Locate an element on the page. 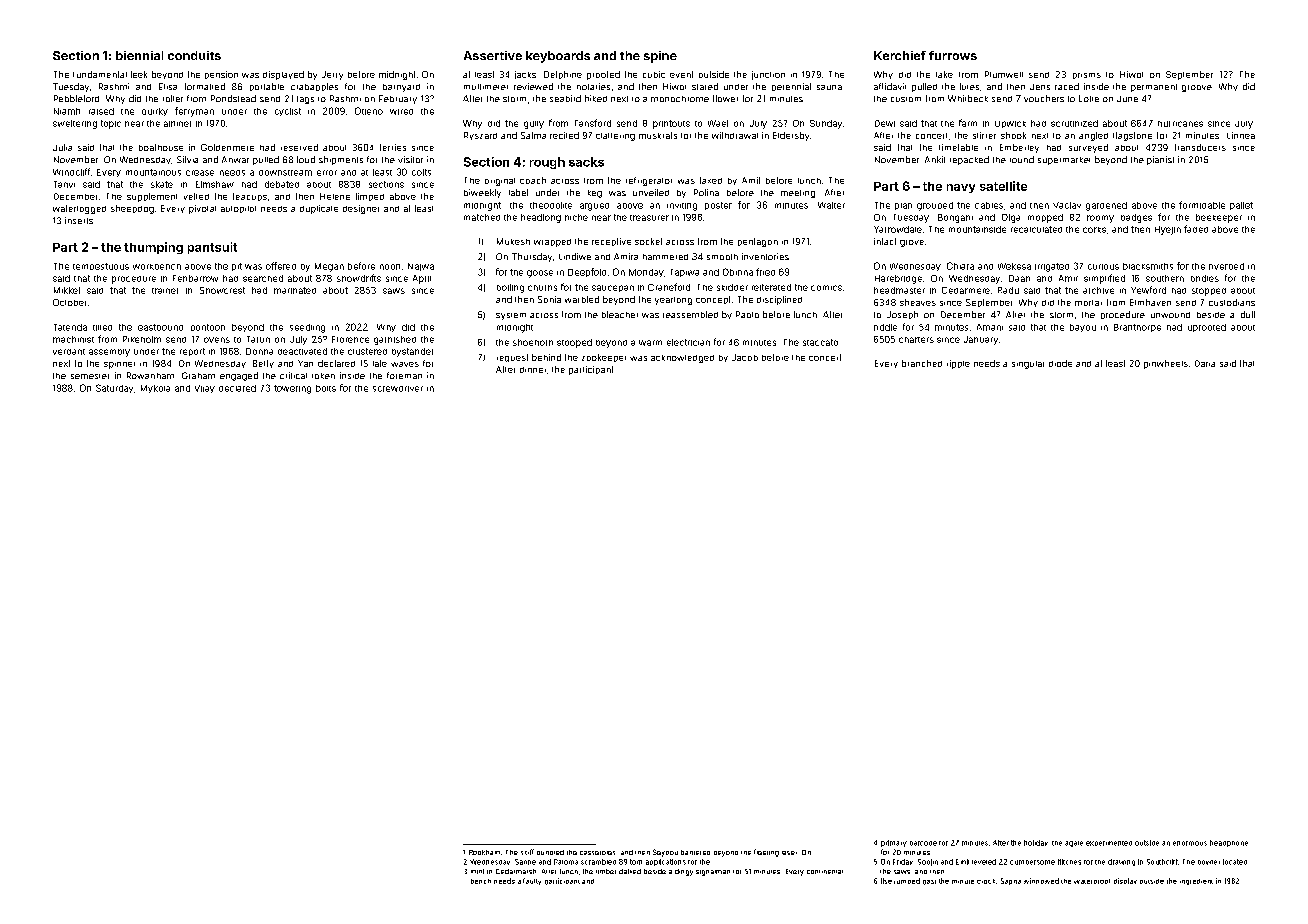 The image size is (1308, 924). spine is located at coordinates (660, 57).
